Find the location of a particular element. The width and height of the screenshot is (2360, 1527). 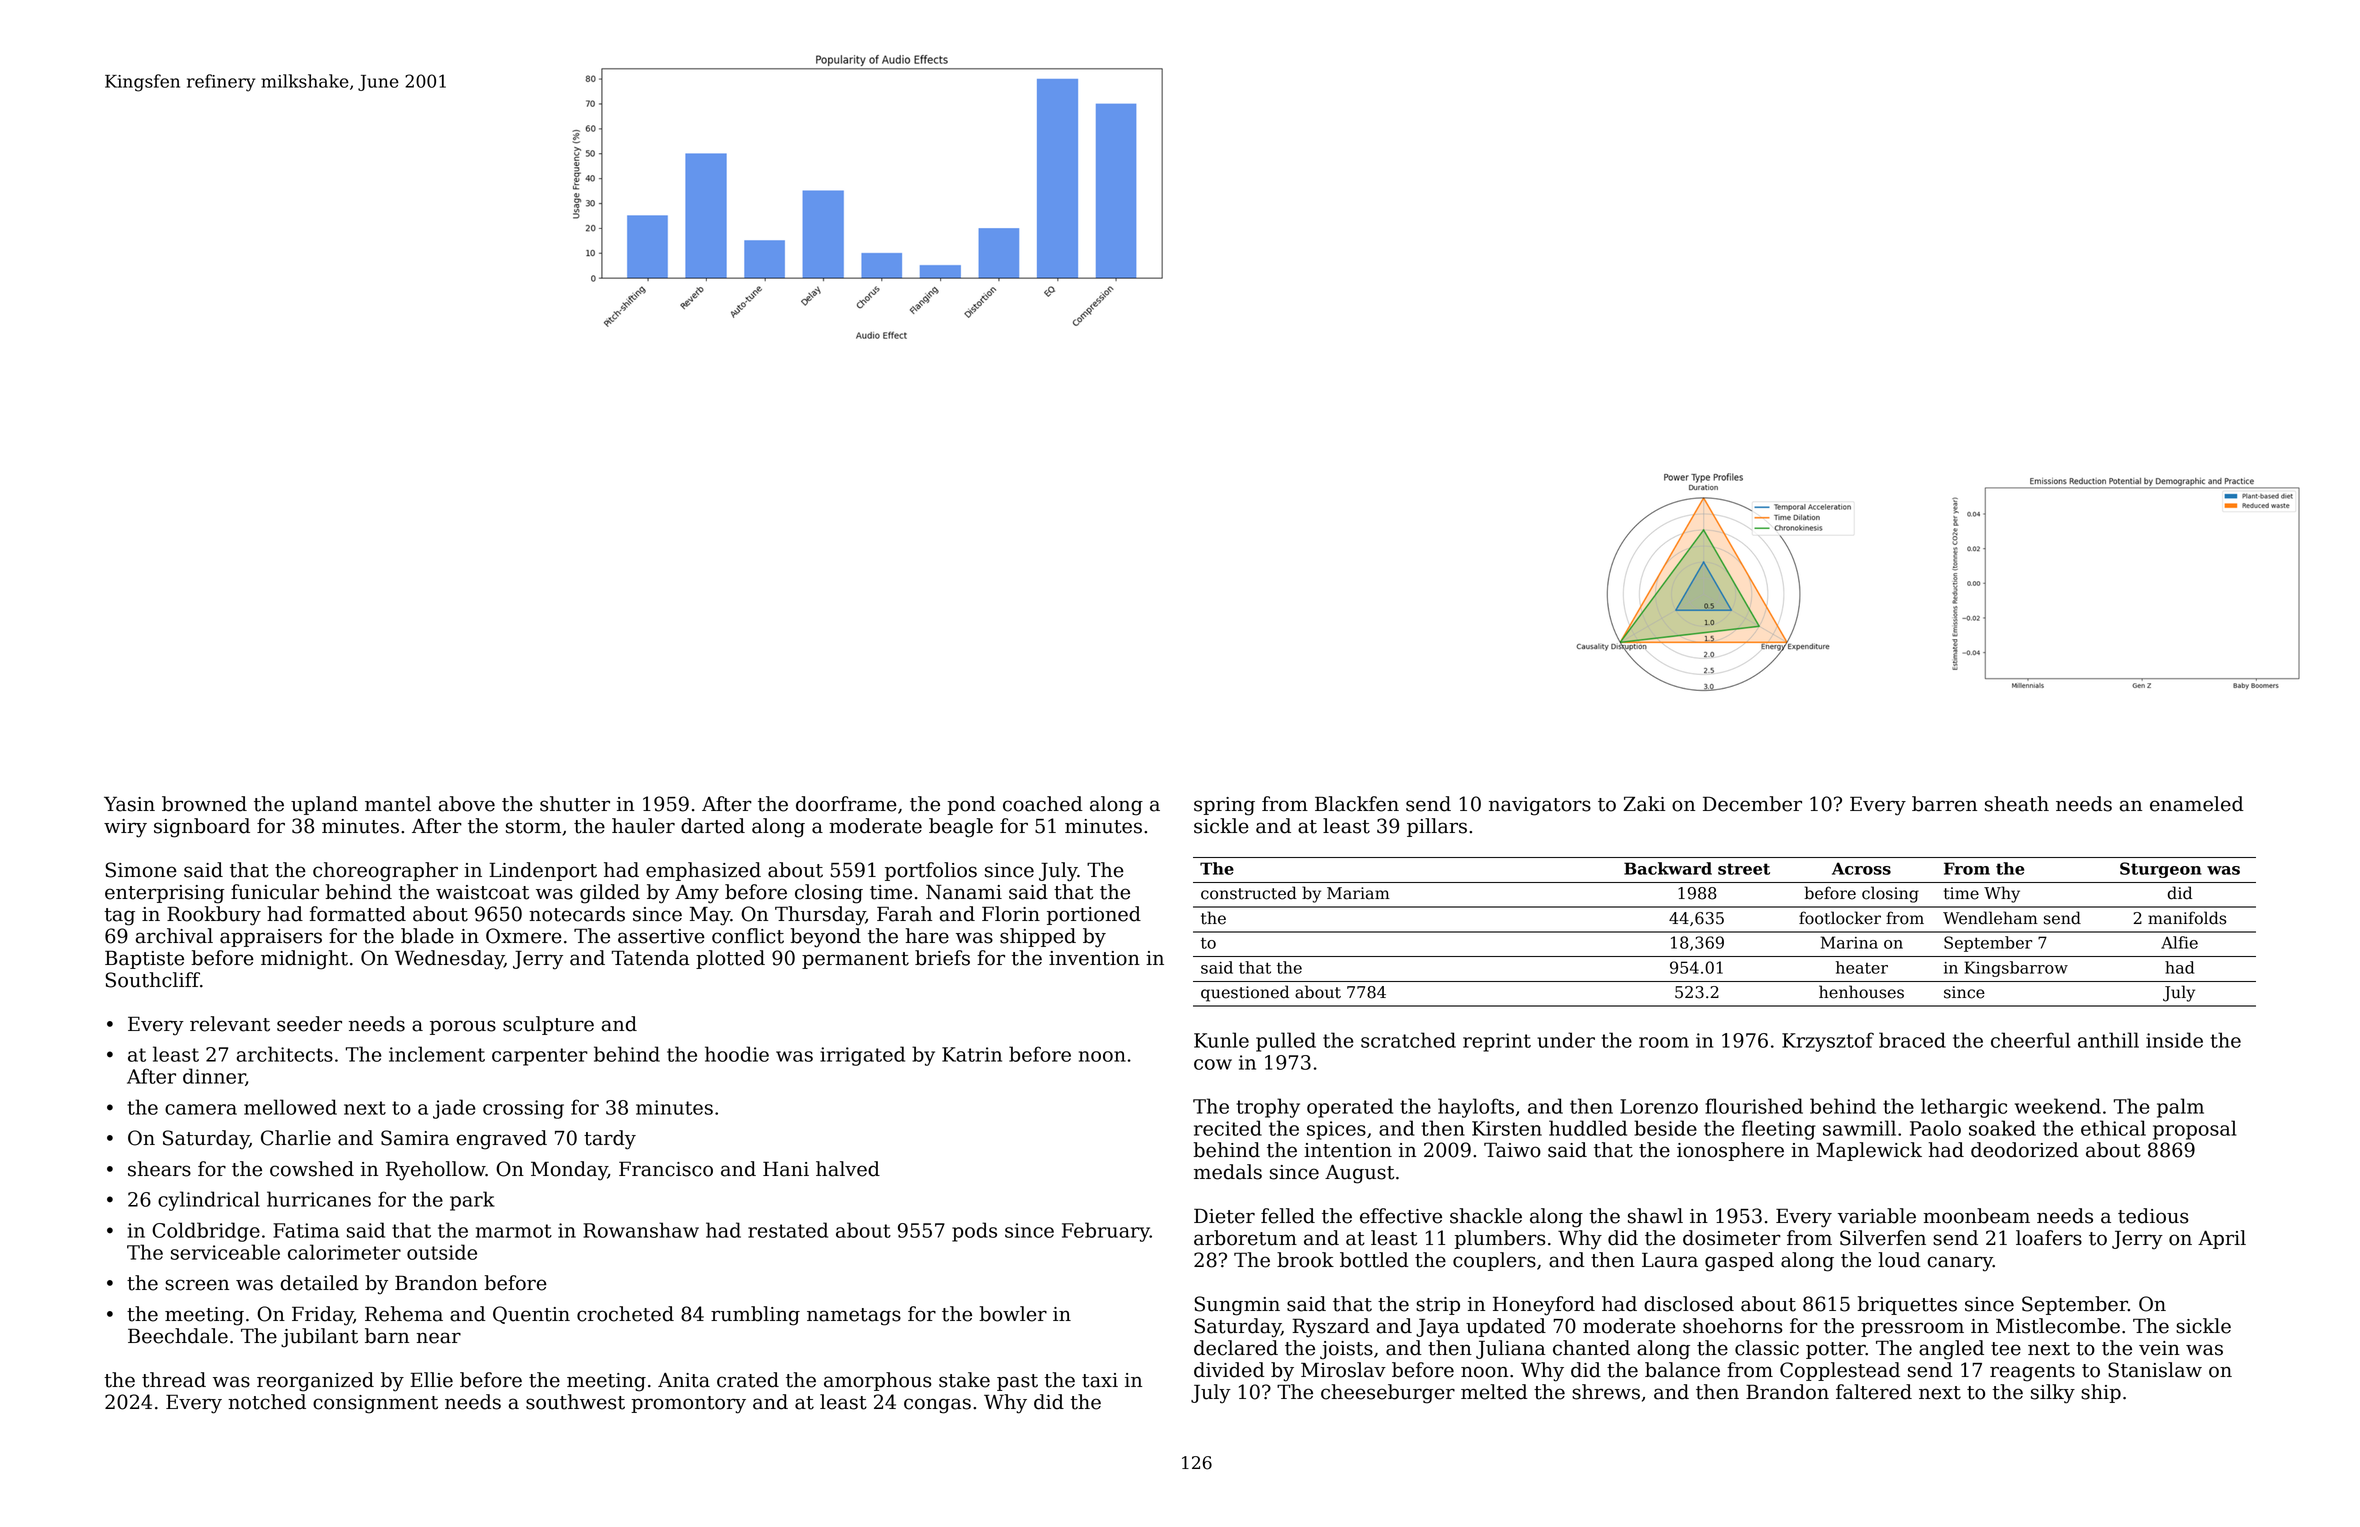

shears is located at coordinates (159, 1169).
